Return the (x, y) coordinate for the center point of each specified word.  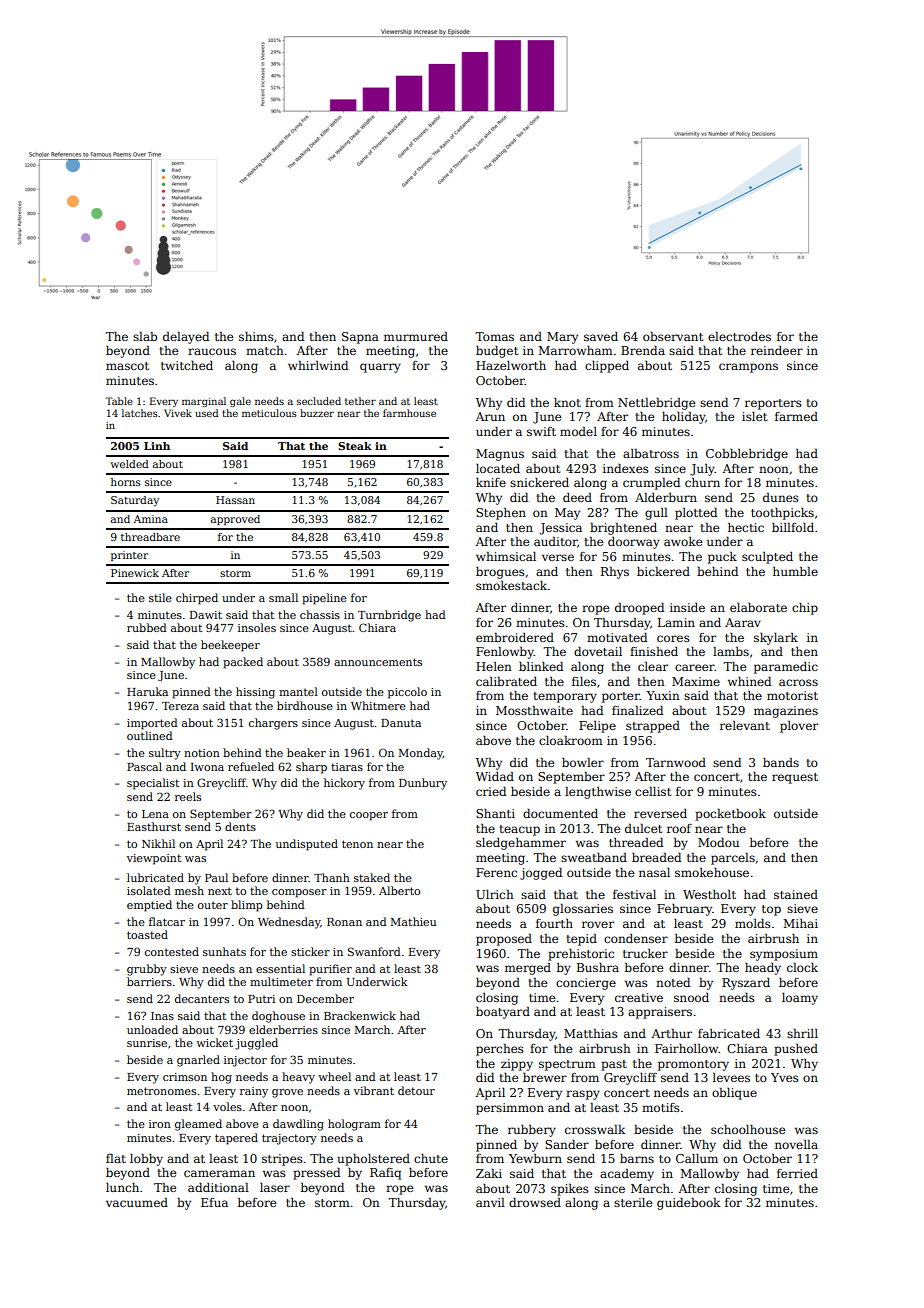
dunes (781, 497)
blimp (247, 906)
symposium (784, 955)
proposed (504, 940)
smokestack (511, 585)
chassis (320, 614)
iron (160, 1124)
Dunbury (423, 784)
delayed (186, 338)
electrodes (739, 336)
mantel (298, 691)
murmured (416, 336)
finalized (637, 710)
